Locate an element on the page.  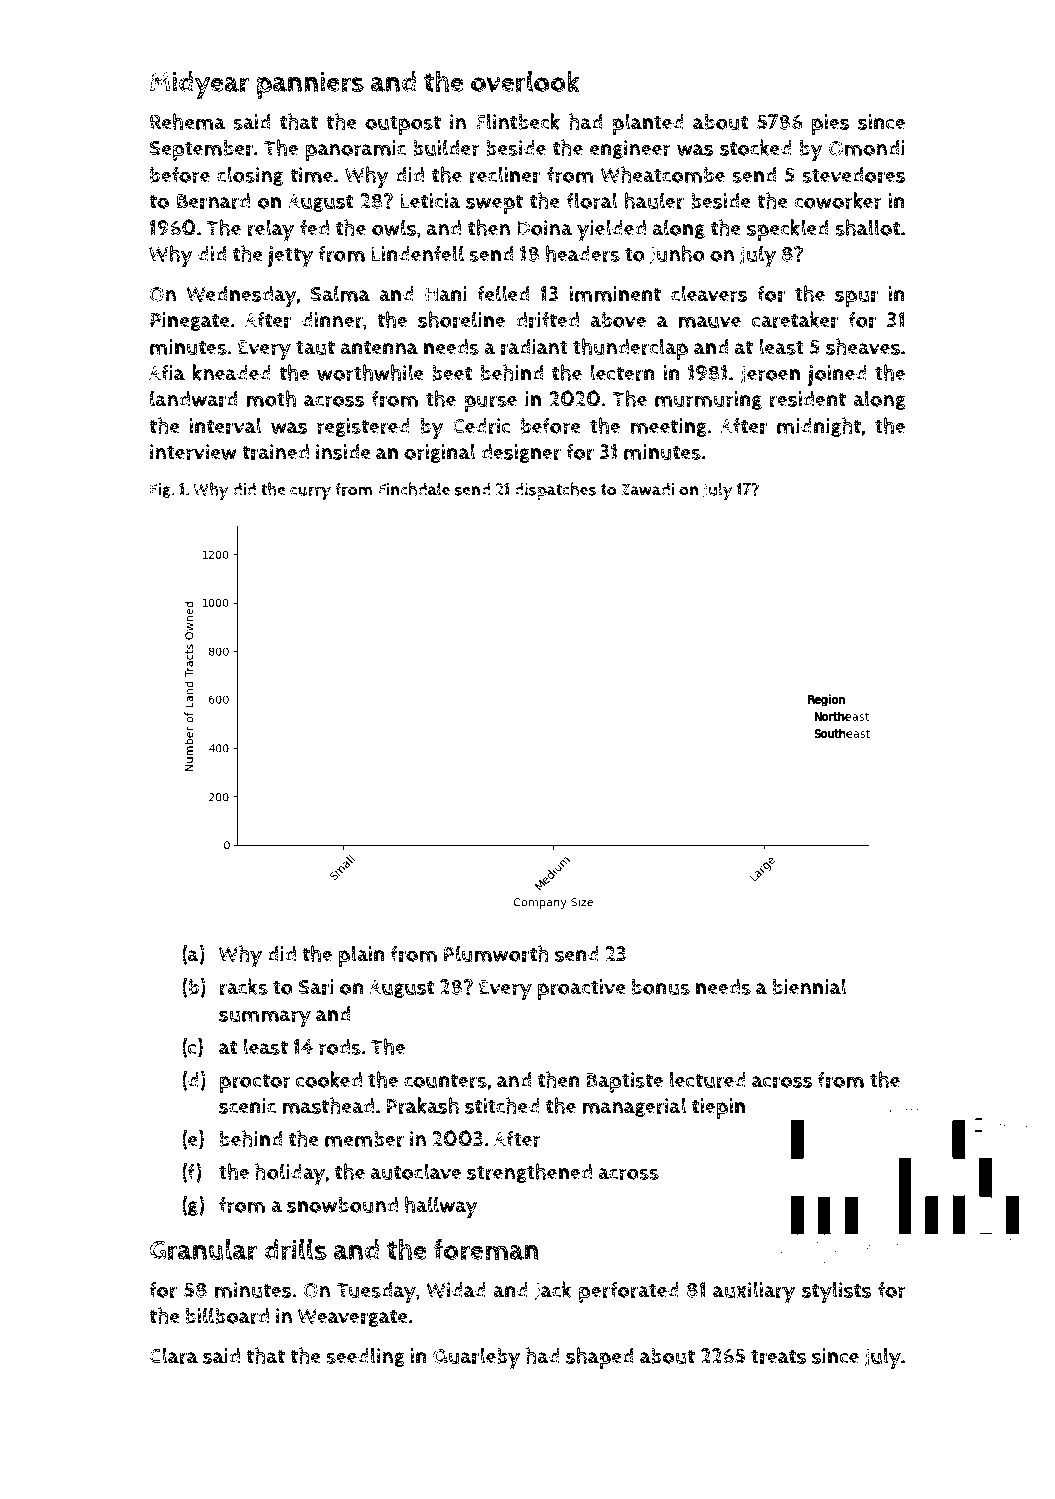
biennial is located at coordinates (810, 986).
